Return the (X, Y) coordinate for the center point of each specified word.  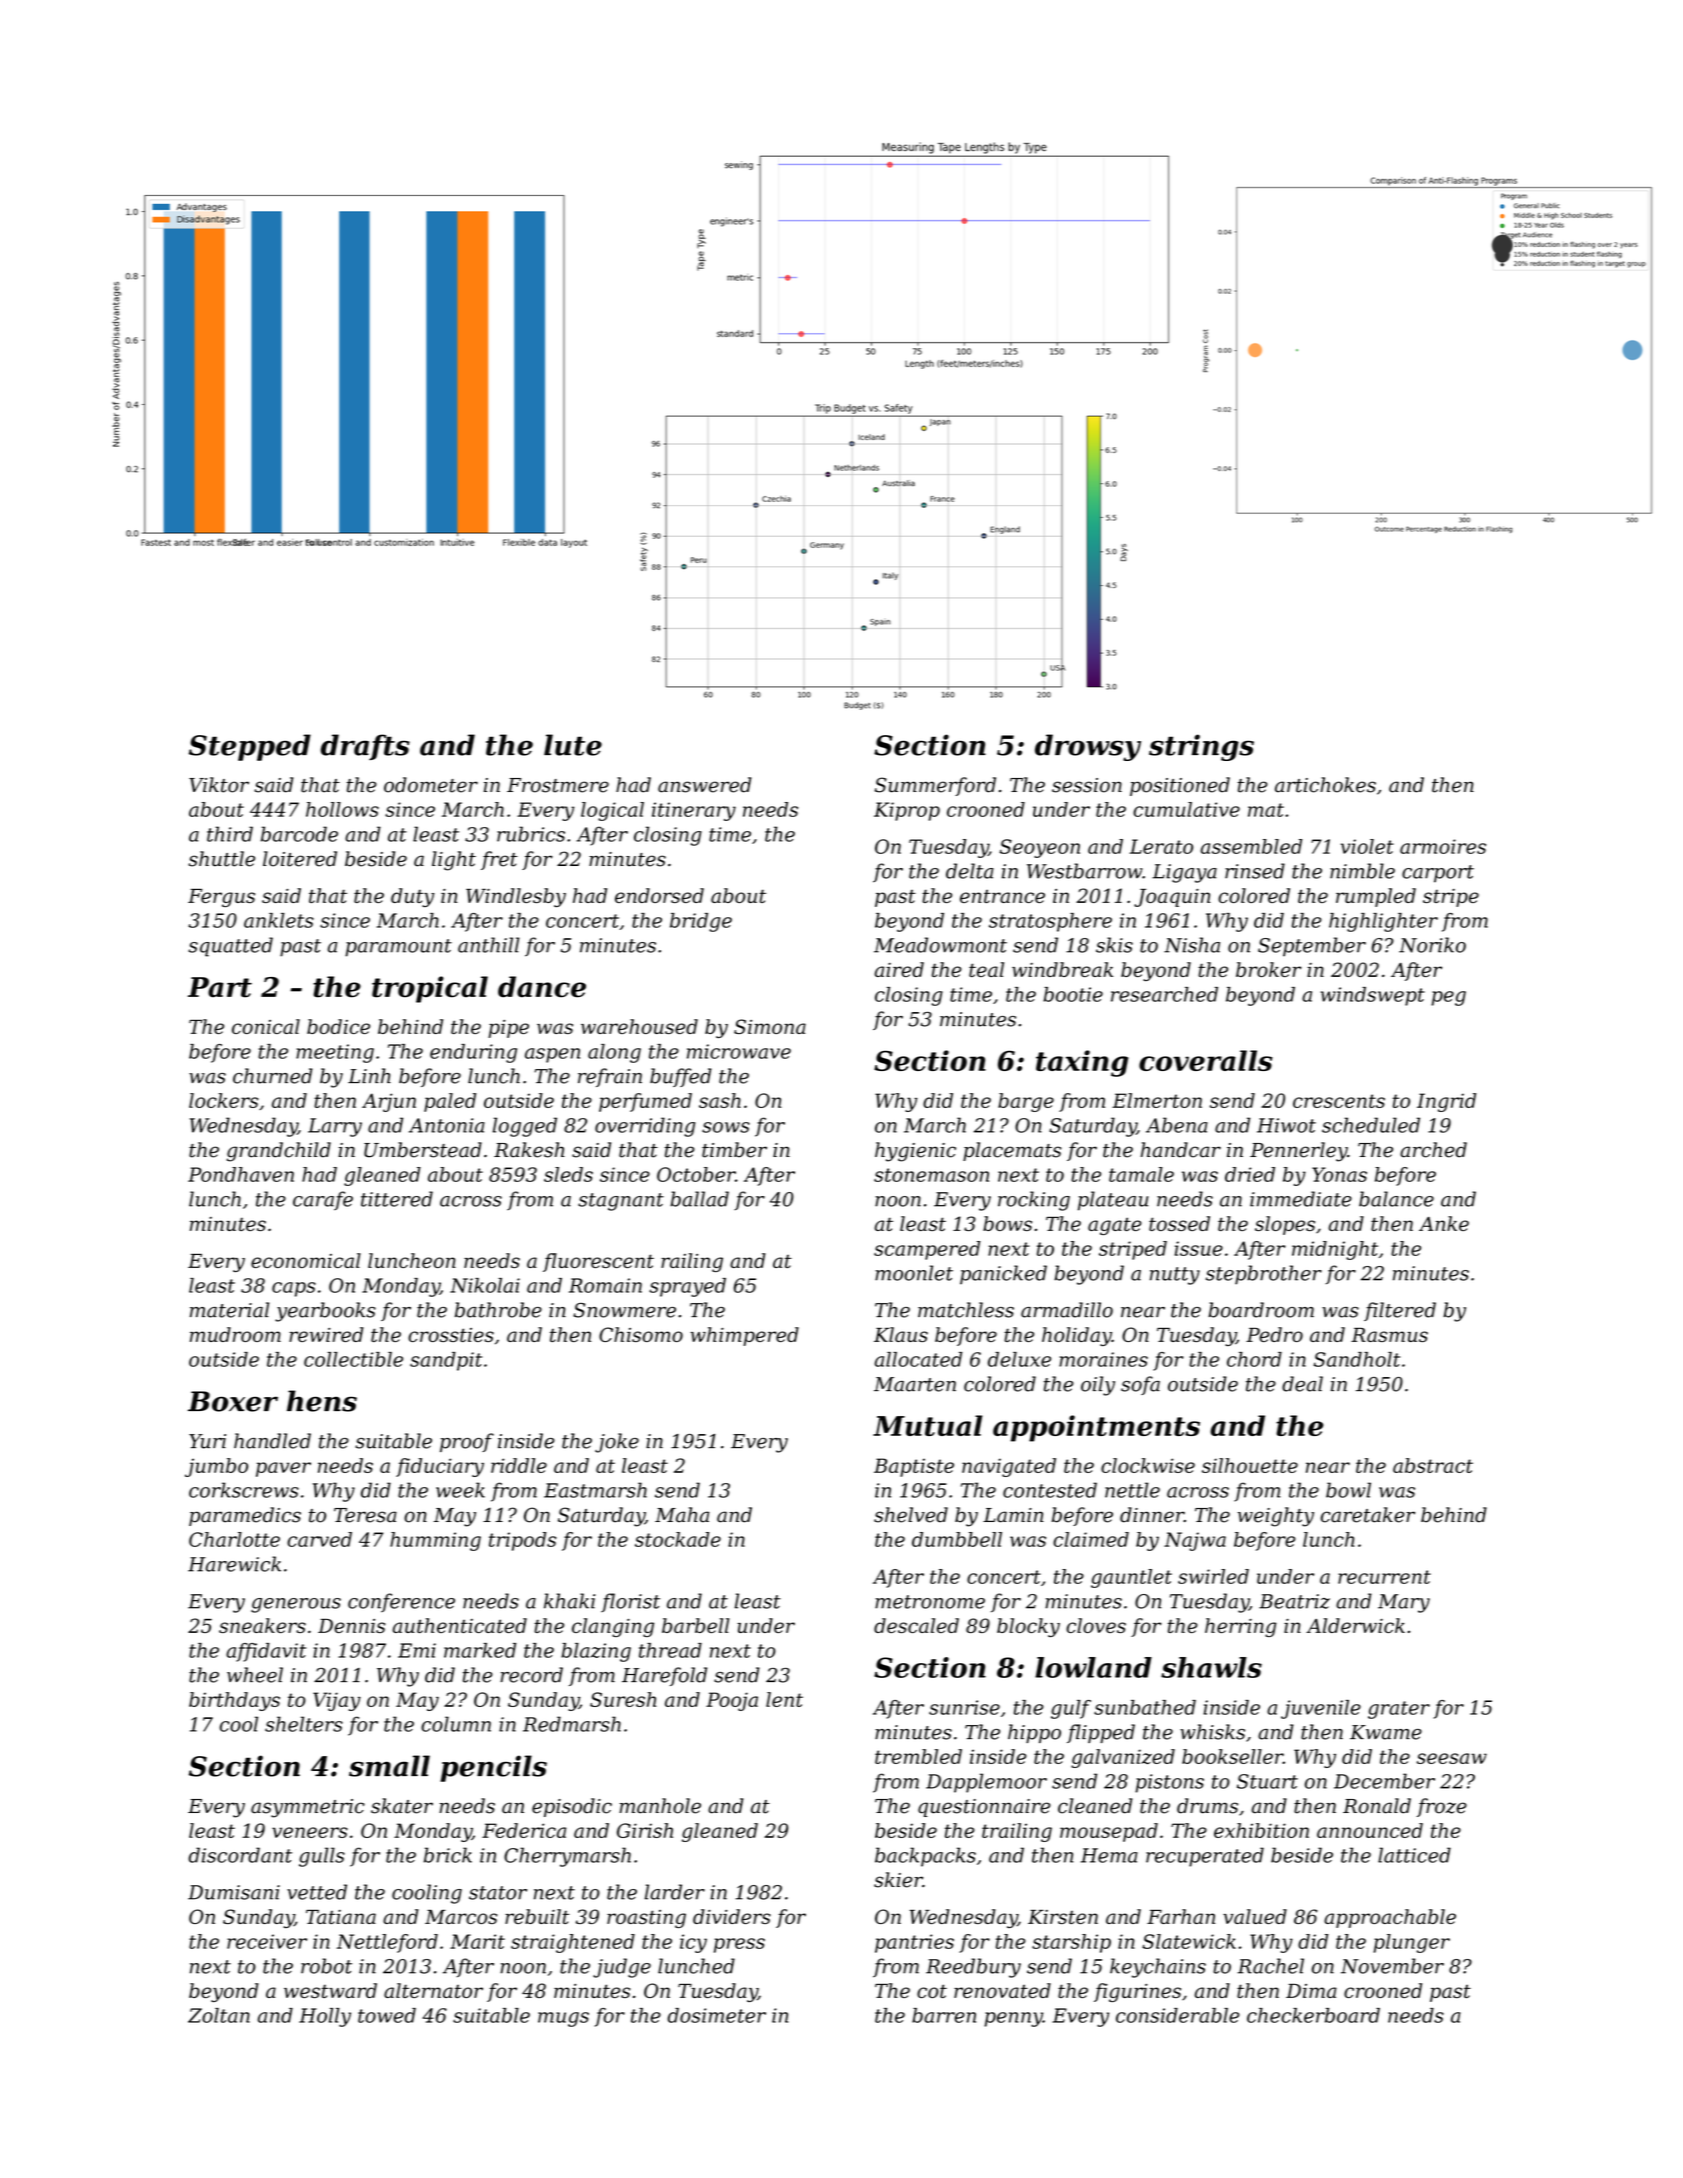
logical (612, 811)
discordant (240, 1855)
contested (1050, 1490)
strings (1201, 747)
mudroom (235, 1334)
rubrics (531, 834)
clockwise (1148, 1465)
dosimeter (717, 2015)
